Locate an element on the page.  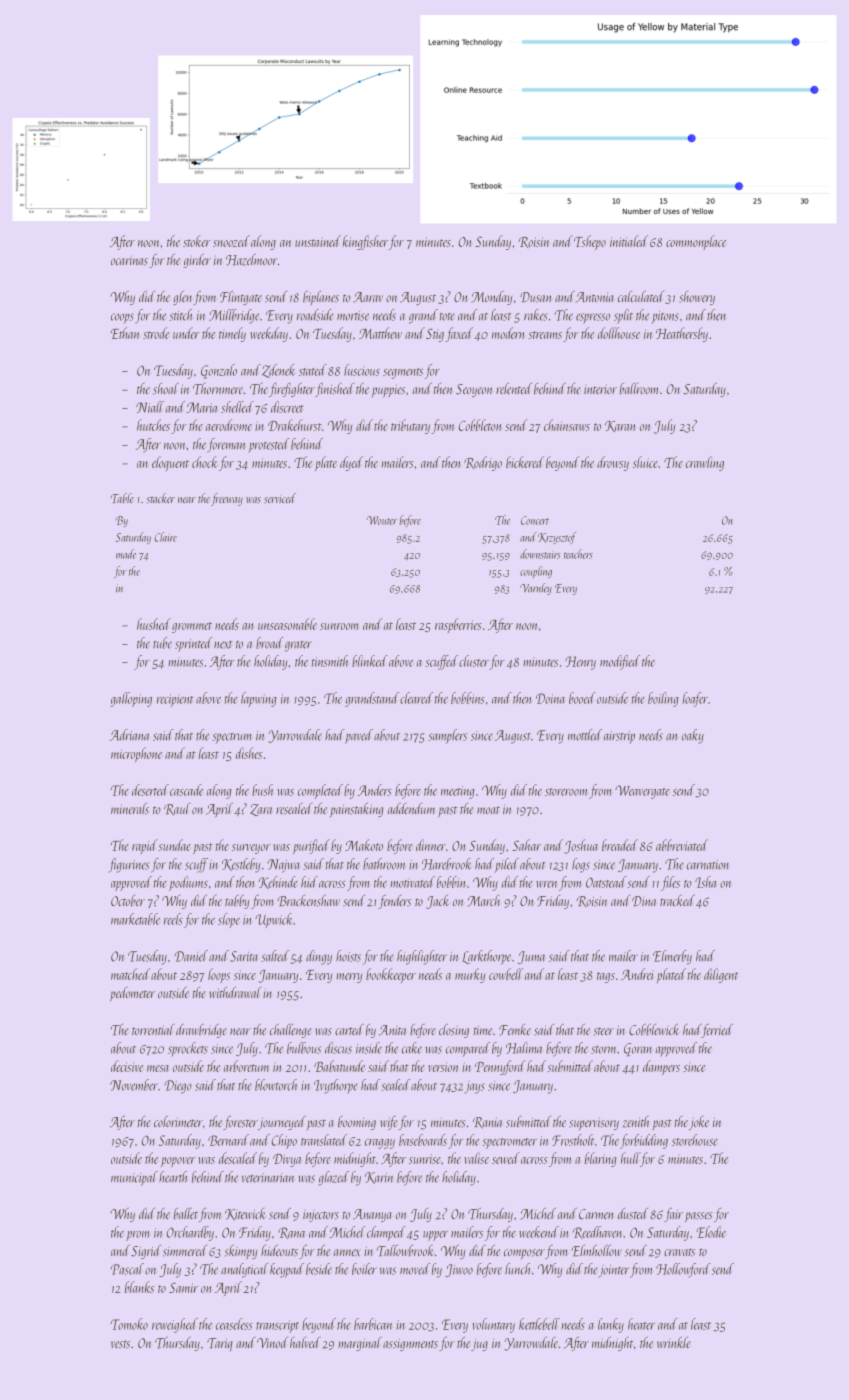
kingfisher is located at coordinates (366, 242).
